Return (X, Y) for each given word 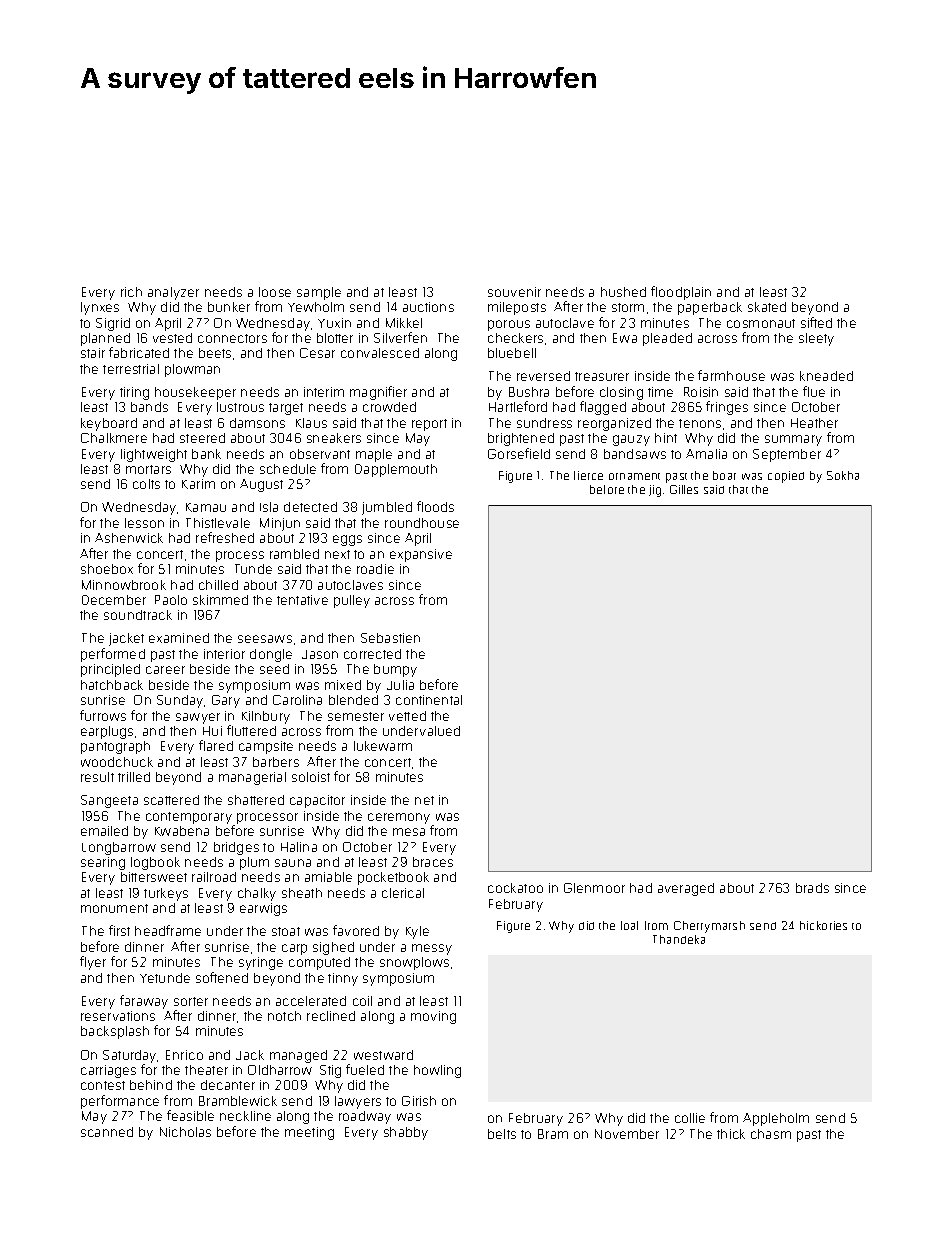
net (424, 800)
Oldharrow (280, 1070)
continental (429, 700)
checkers (515, 338)
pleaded (667, 339)
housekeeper (195, 393)
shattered (256, 800)
